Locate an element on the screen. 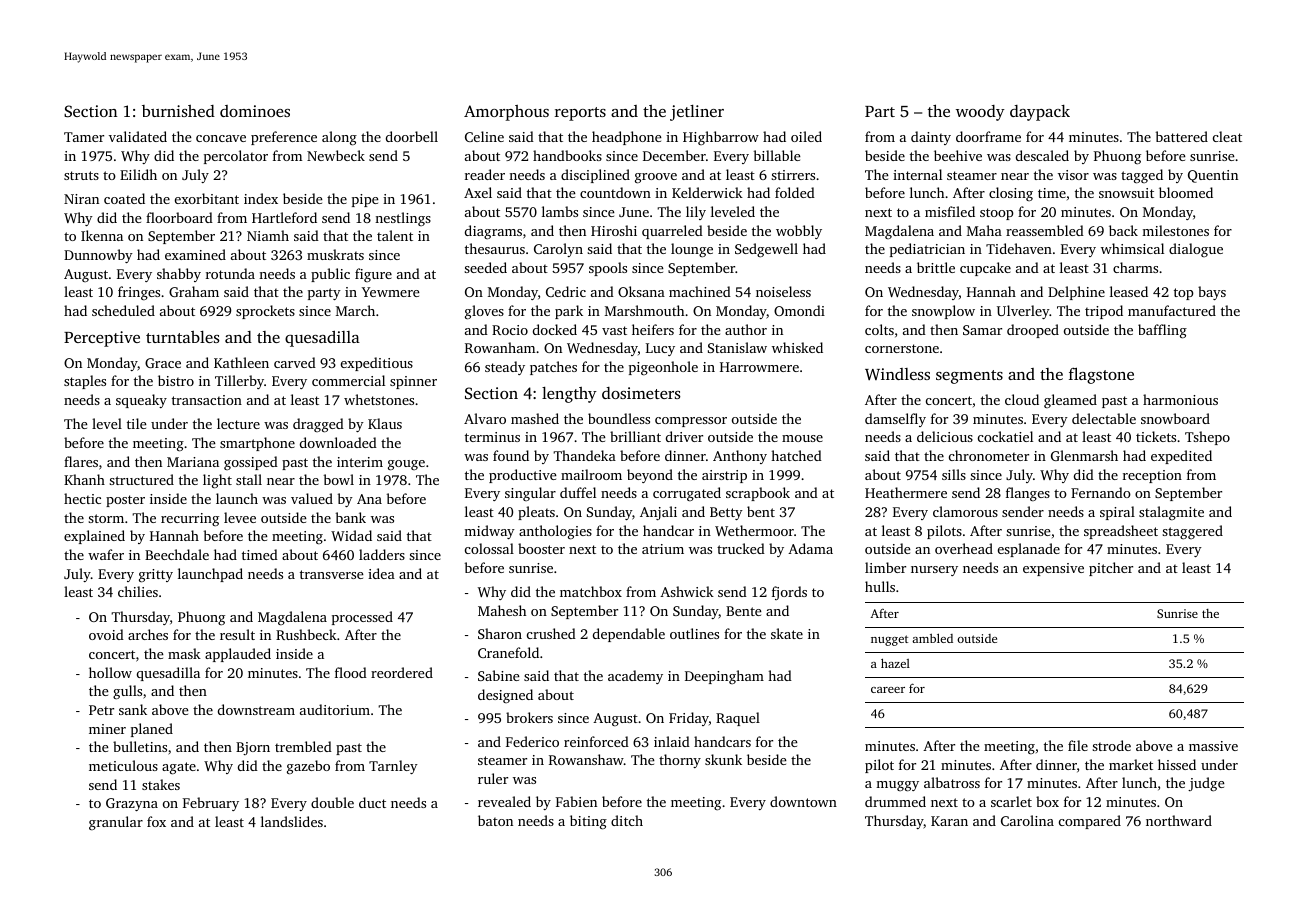 This screenshot has width=1308, height=924. jetliner is located at coordinates (697, 113).
